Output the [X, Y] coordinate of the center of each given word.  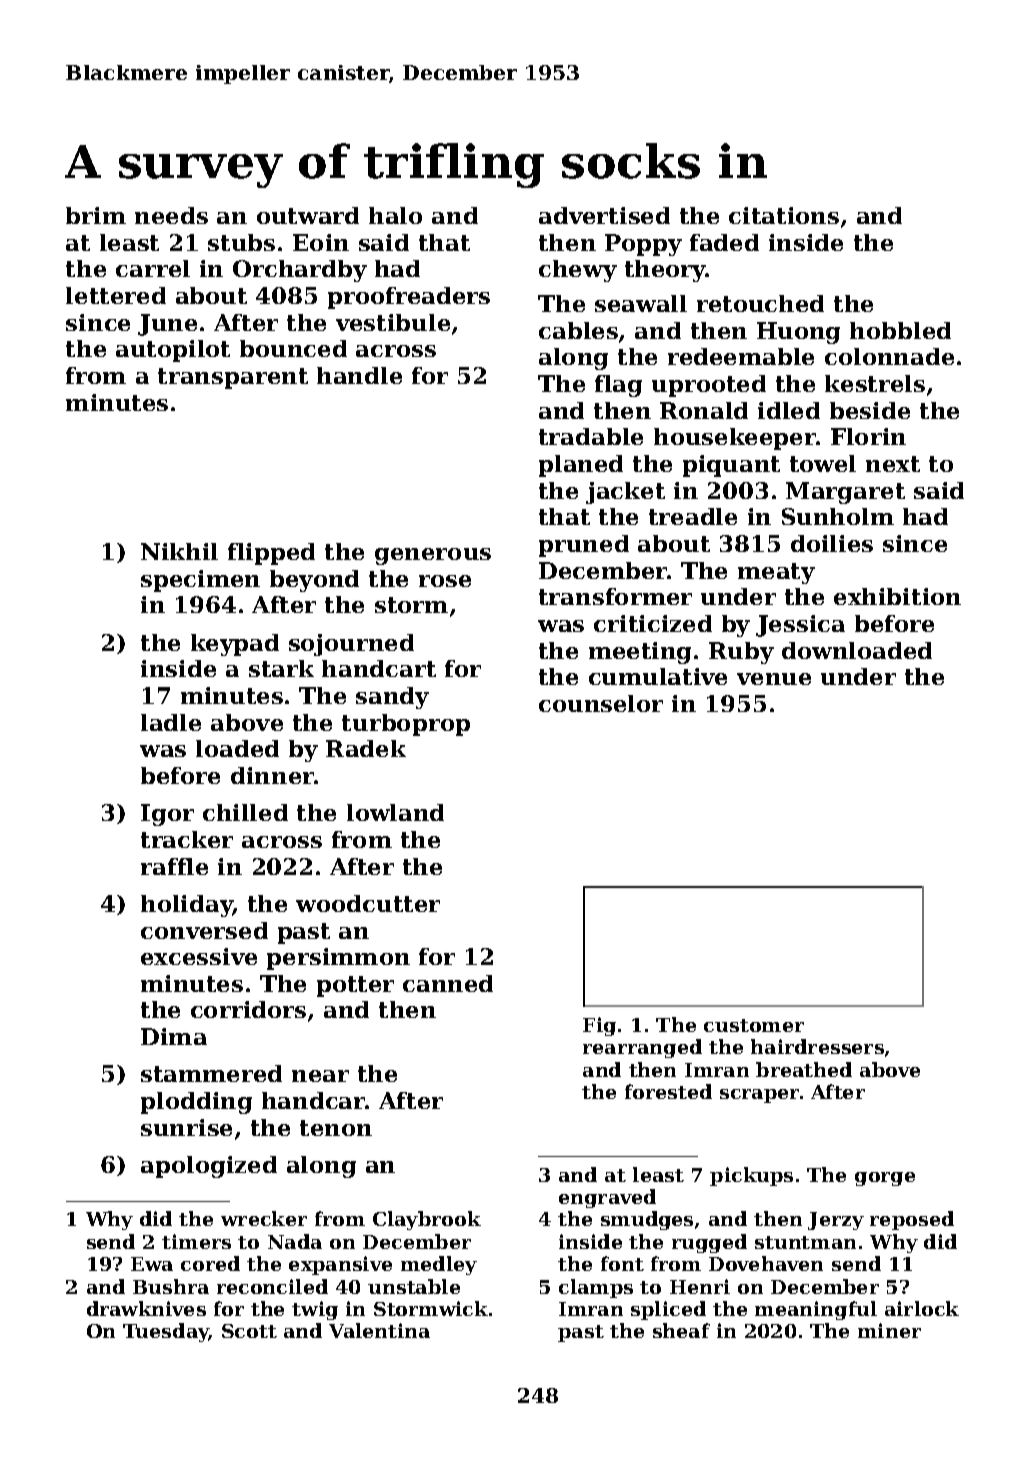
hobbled [900, 330]
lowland [395, 812]
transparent [233, 378]
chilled [245, 812]
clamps [596, 1288]
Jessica [800, 626]
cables [578, 330]
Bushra [171, 1286]
